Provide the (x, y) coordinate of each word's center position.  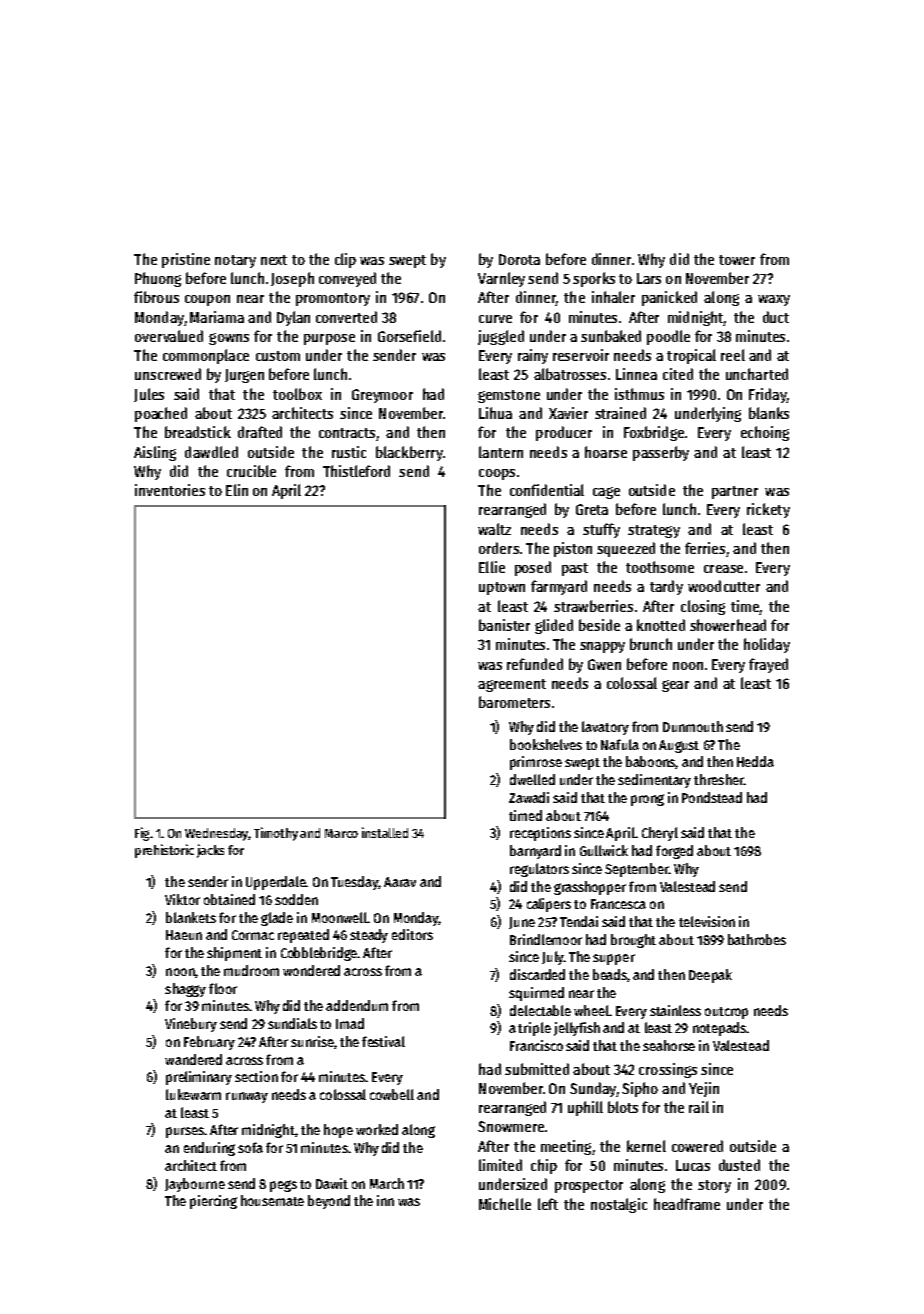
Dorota (519, 259)
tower (737, 260)
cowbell (392, 1094)
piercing (213, 1202)
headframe (687, 1204)
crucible (251, 471)
